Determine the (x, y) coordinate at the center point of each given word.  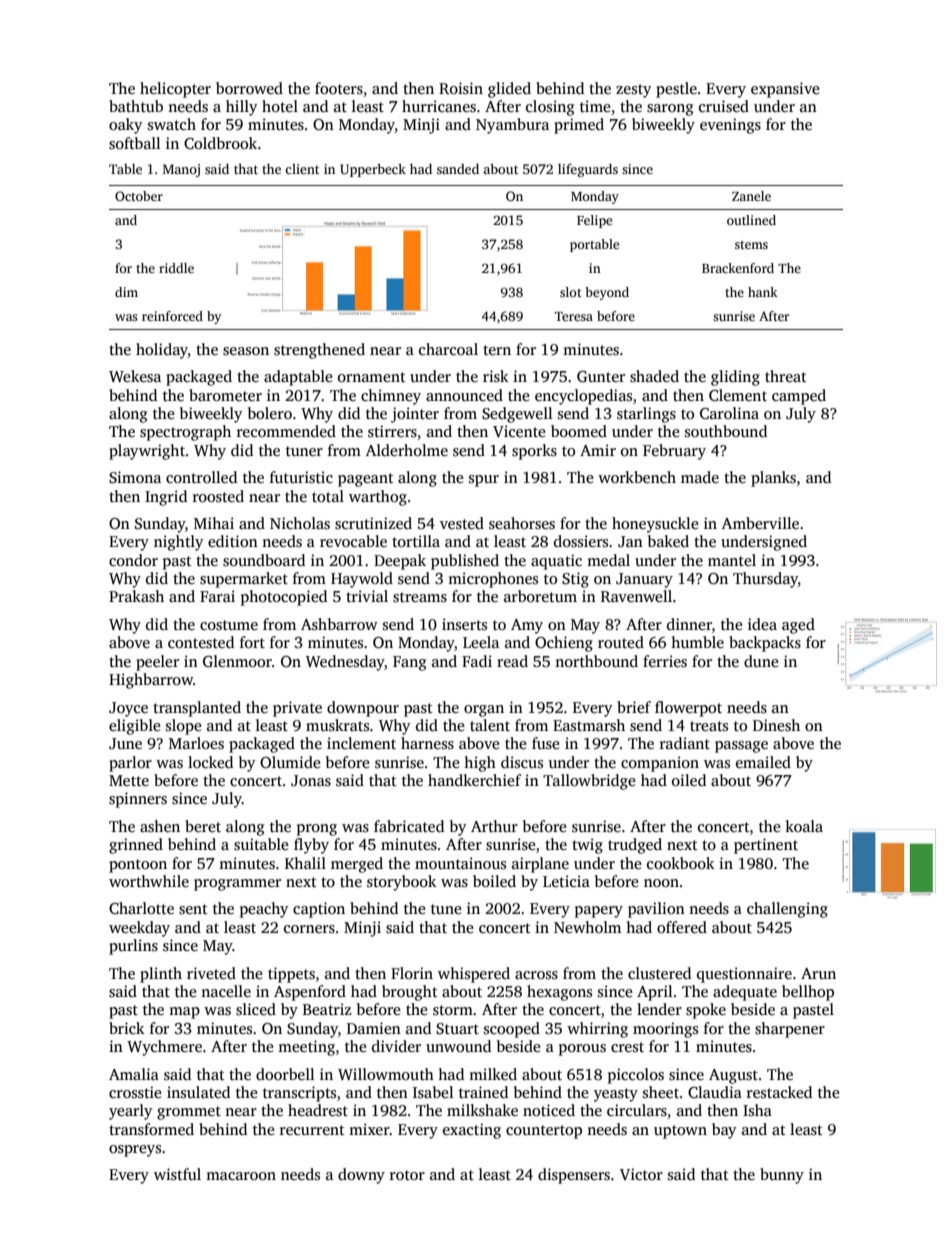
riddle (176, 268)
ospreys (135, 1151)
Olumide (290, 762)
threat (786, 376)
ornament (372, 377)
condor (133, 560)
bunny (782, 1176)
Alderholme (407, 450)
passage (741, 747)
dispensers (574, 1176)
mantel (732, 560)
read (512, 661)
